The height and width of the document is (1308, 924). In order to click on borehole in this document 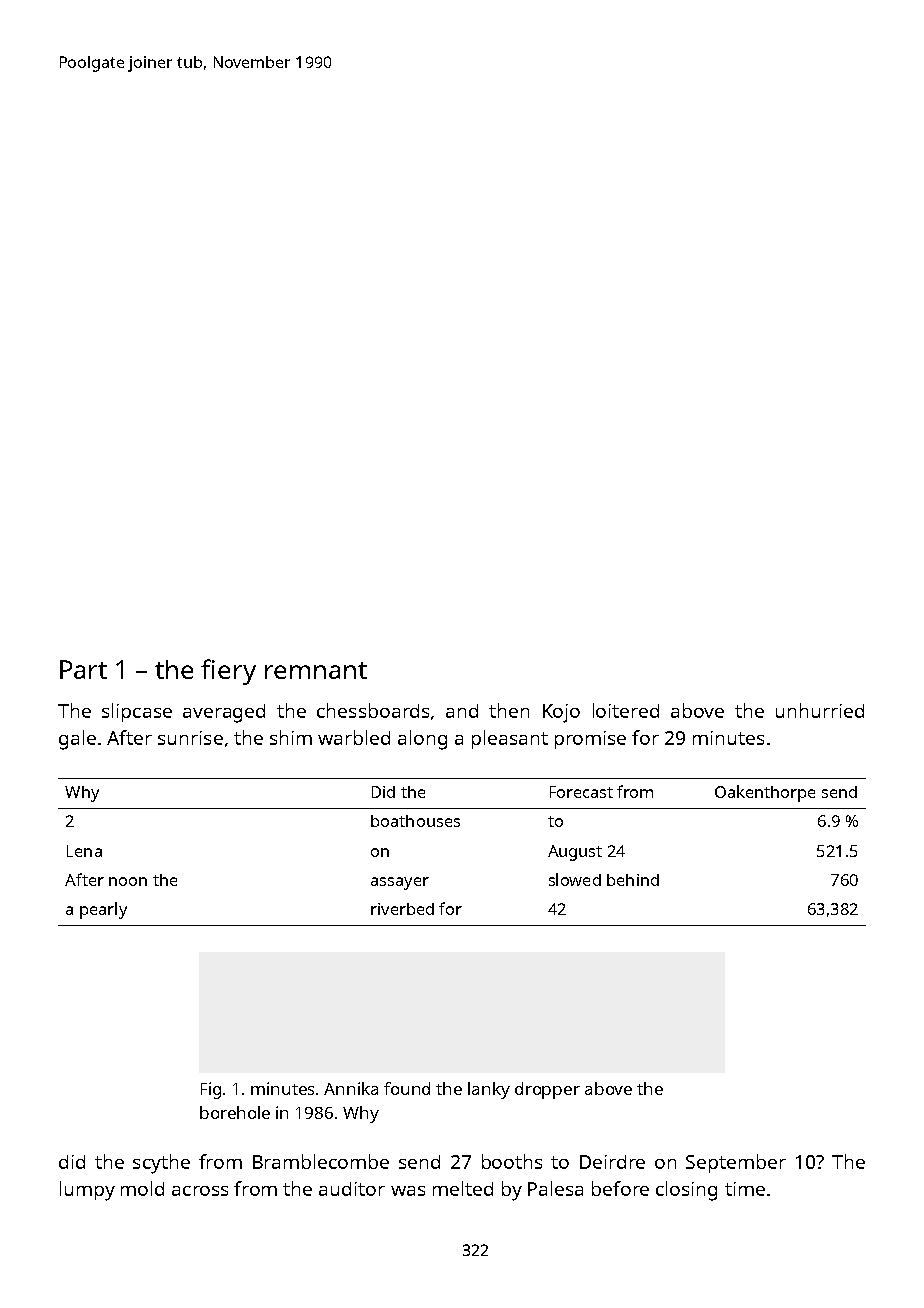, I will do `click(235, 1112)`.
